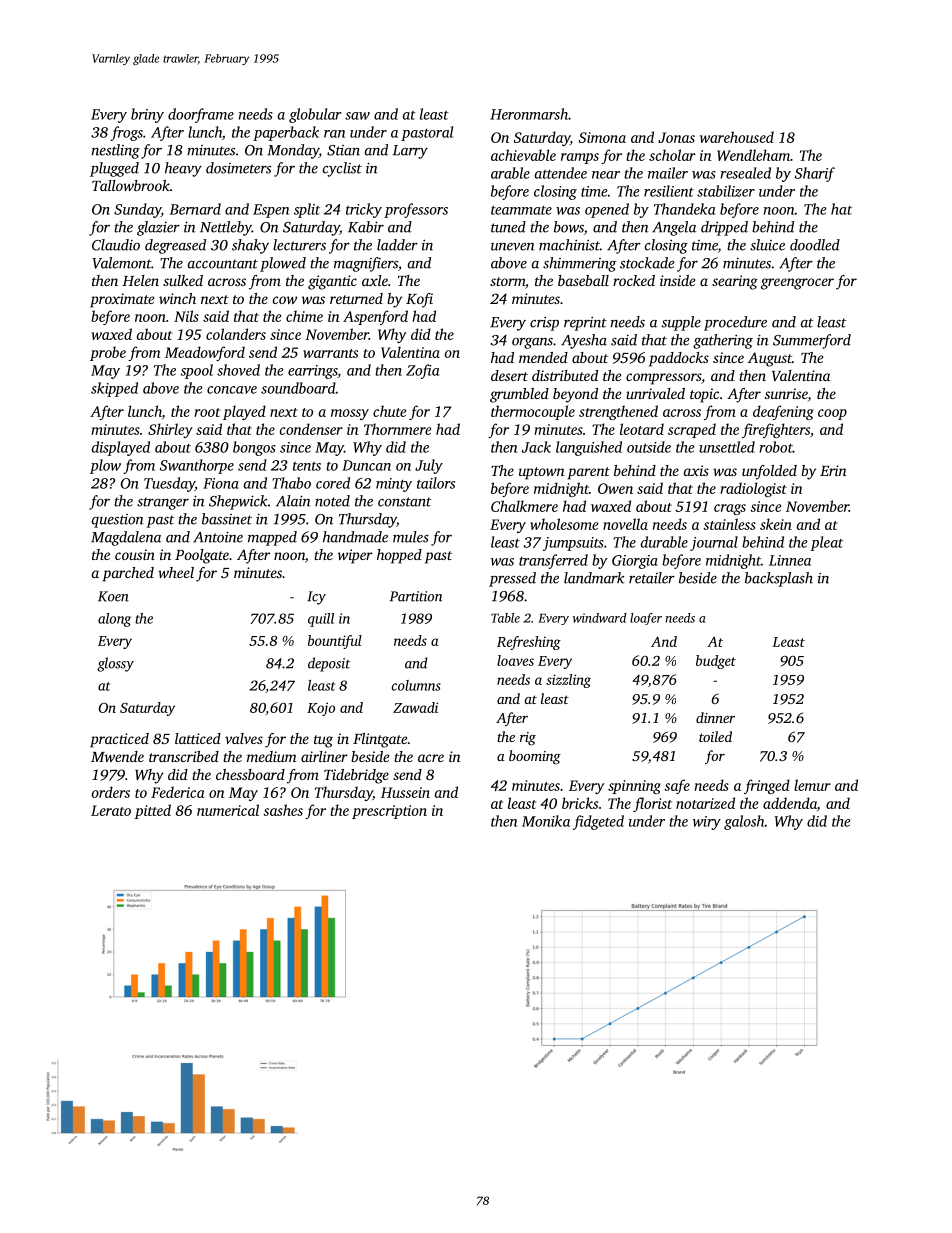  I want to click on Sharif, so click(815, 174).
